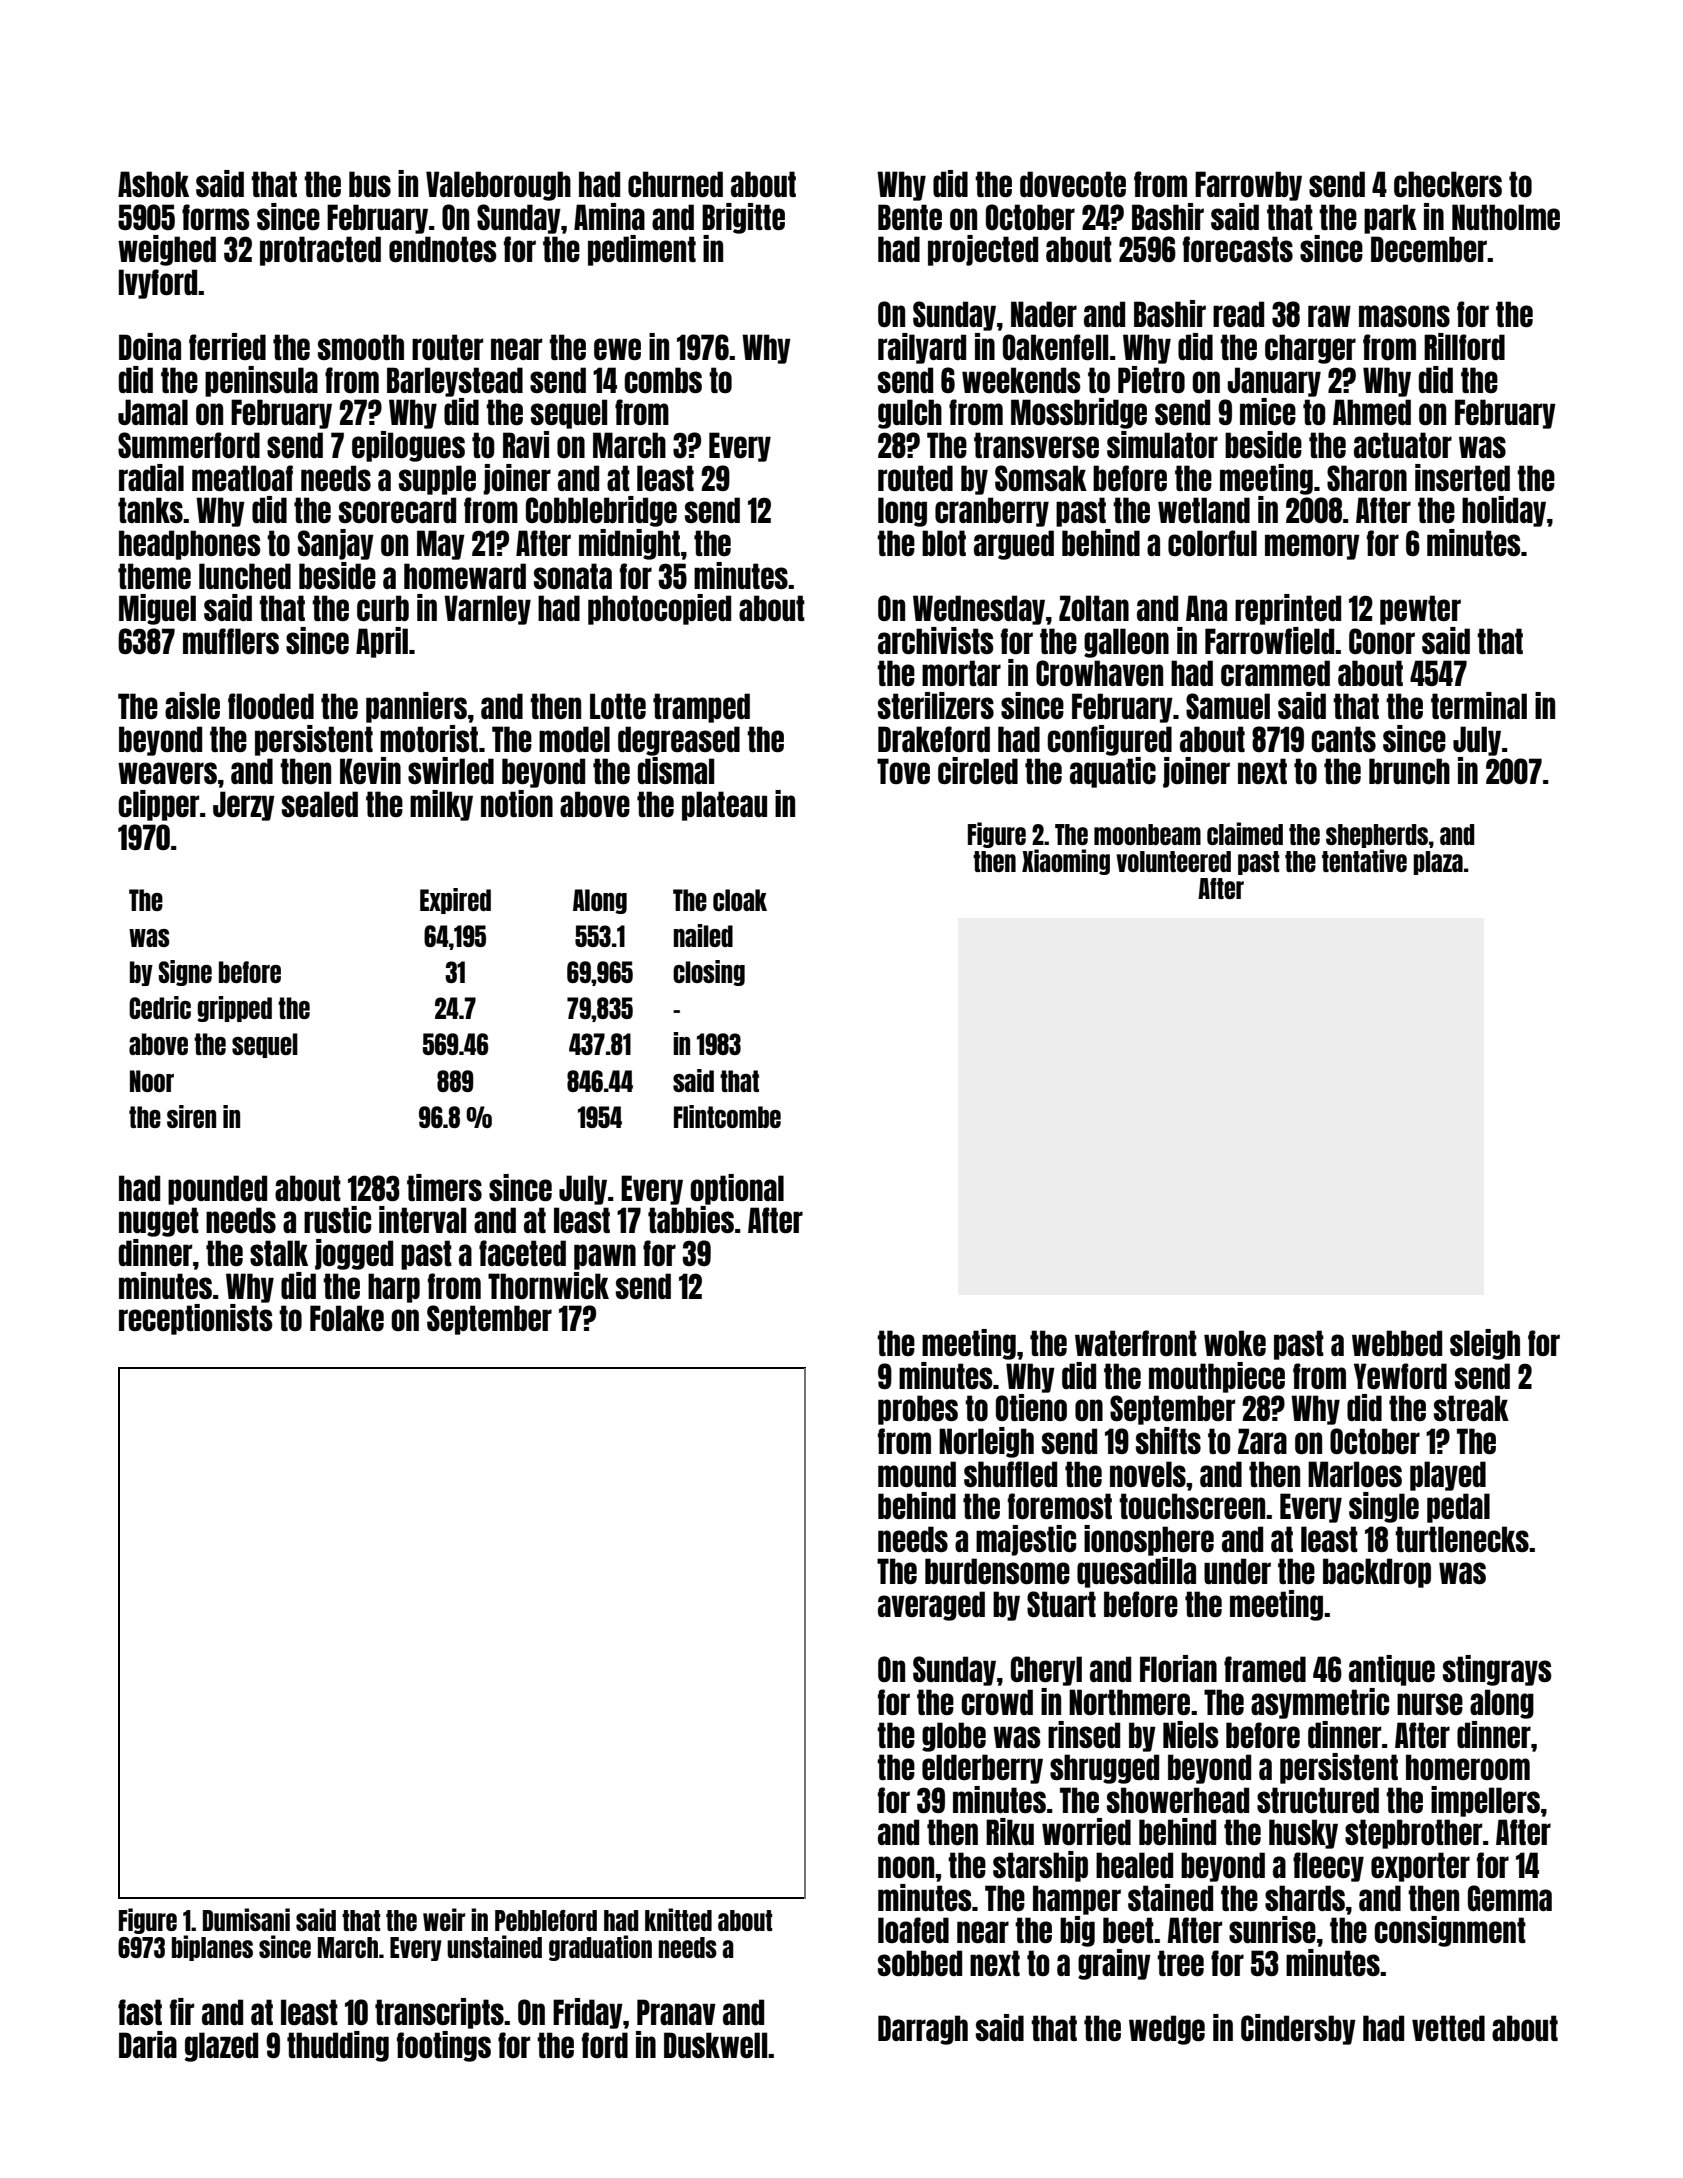  I want to click on plaza, so click(1438, 863).
